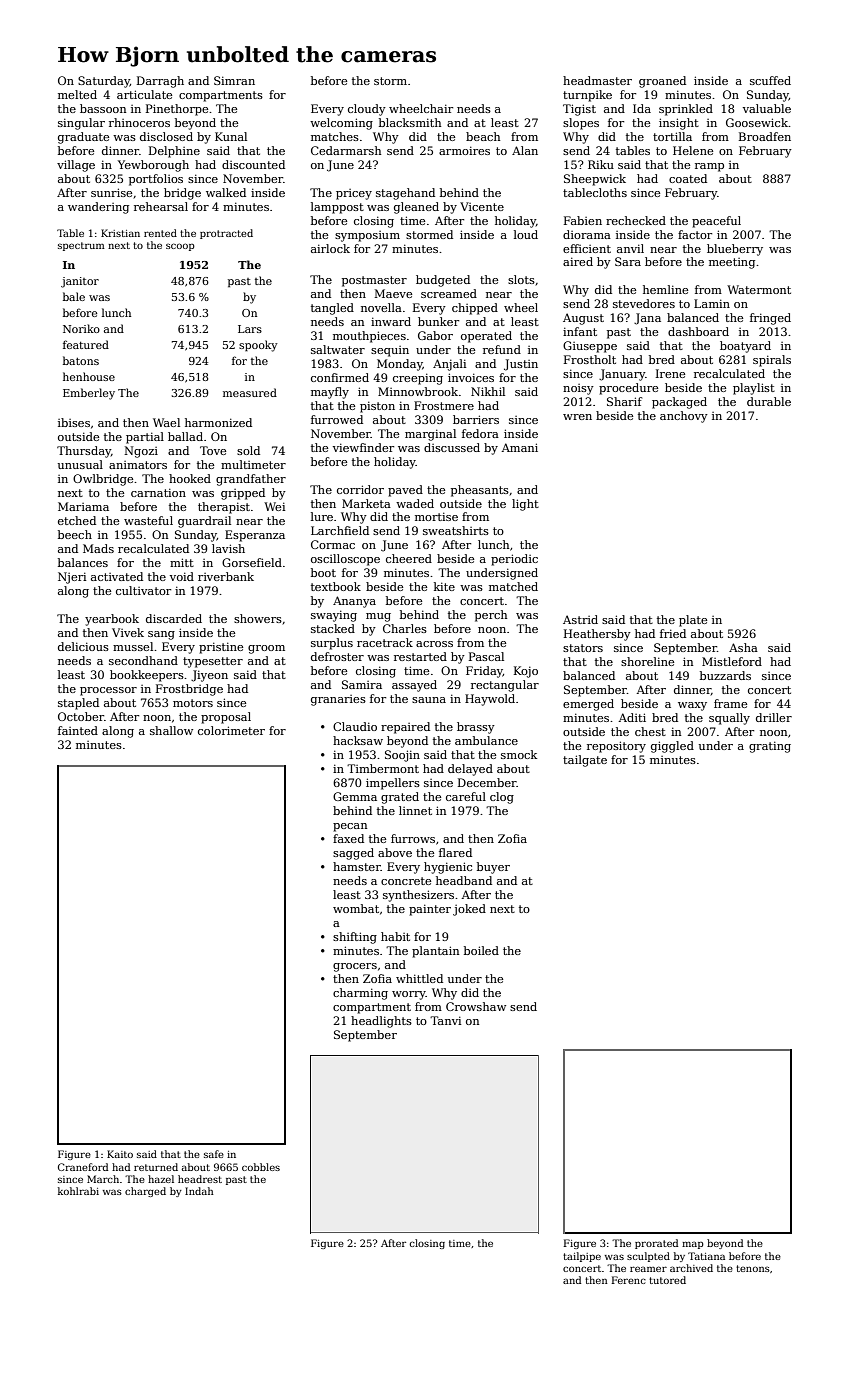 This screenshot has height=1400, width=849. I want to click on Mariama, so click(83, 506).
